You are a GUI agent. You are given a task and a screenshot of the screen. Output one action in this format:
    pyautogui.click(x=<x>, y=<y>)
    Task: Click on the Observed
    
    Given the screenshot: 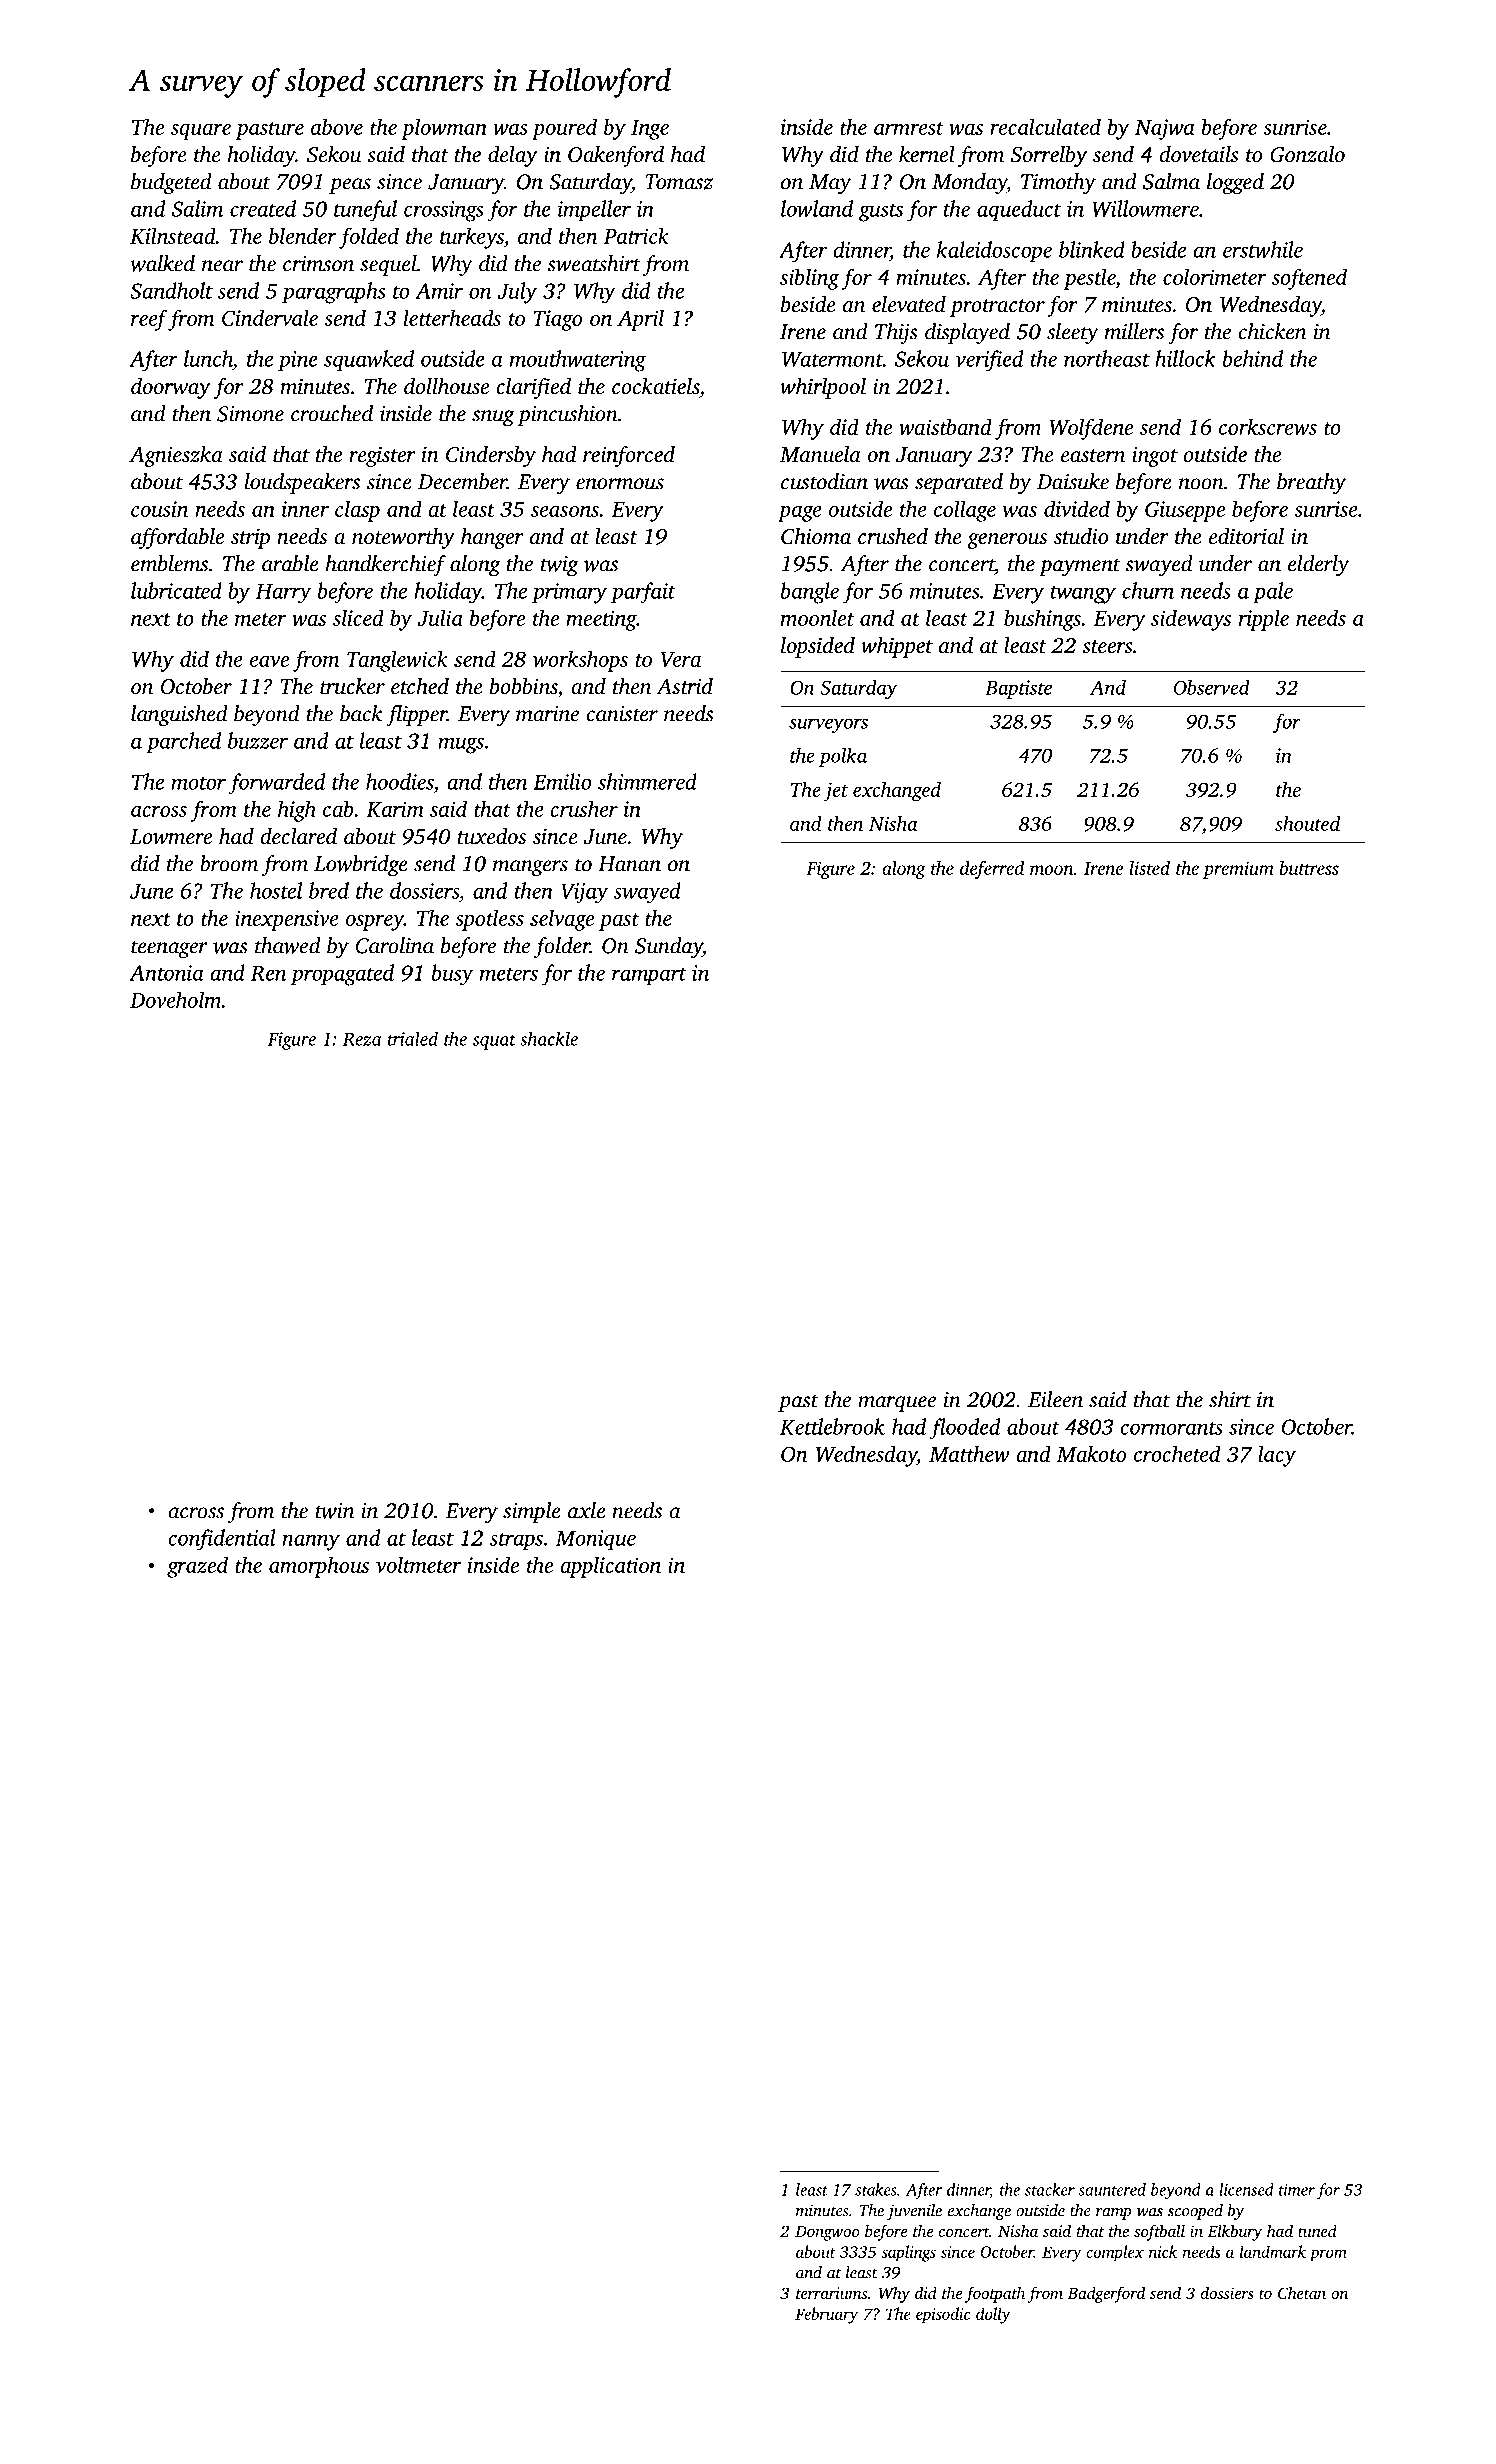 What is the action you would take?
    pyautogui.click(x=1212, y=687)
